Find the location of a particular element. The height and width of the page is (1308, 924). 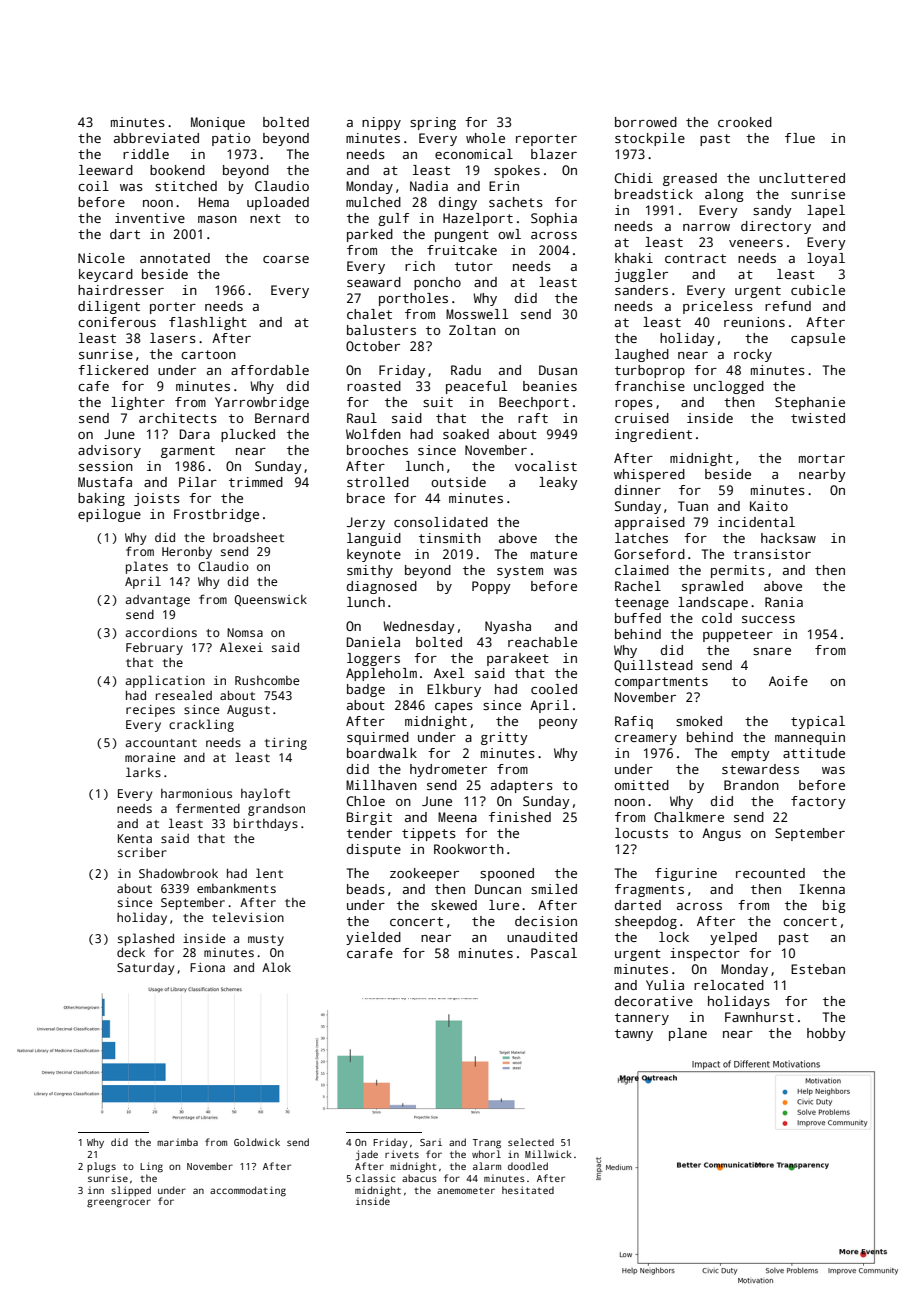

rocky is located at coordinates (753, 355).
